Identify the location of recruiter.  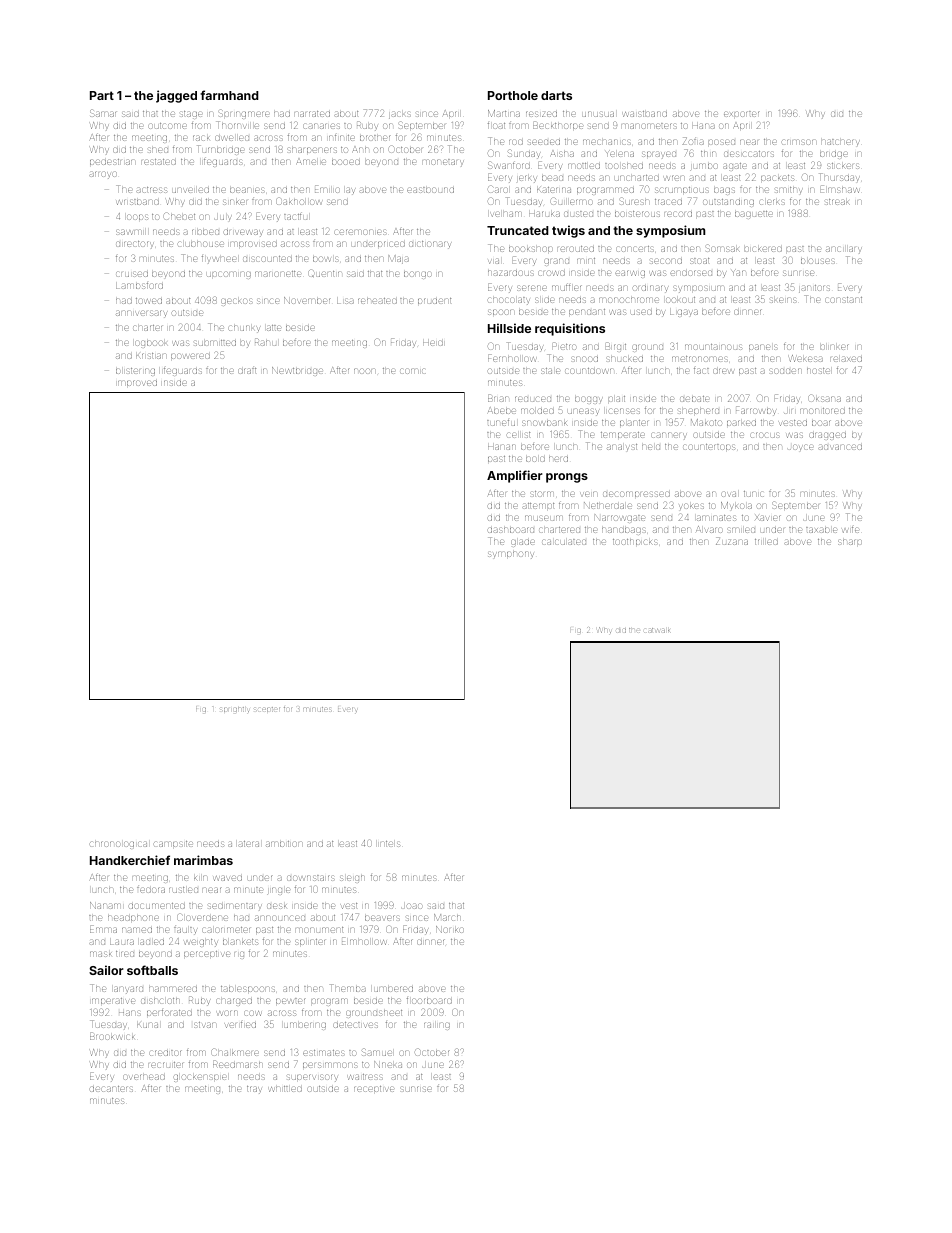
(165, 1065).
